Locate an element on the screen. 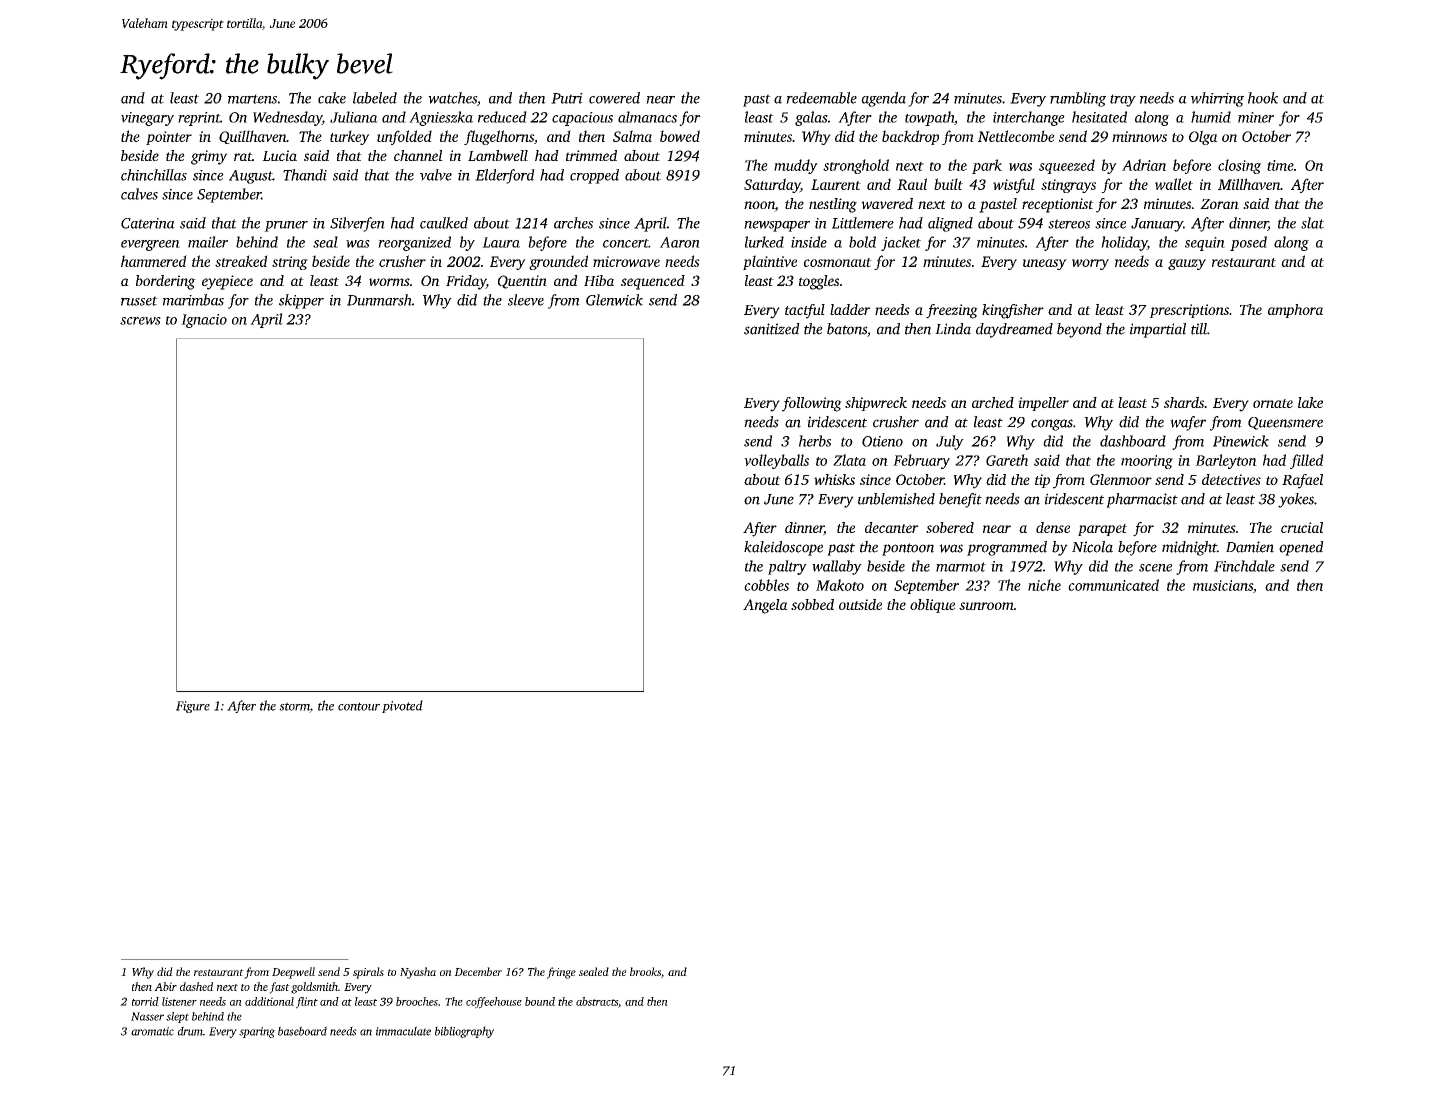 This screenshot has height=1115, width=1444. flint is located at coordinates (307, 1003).
